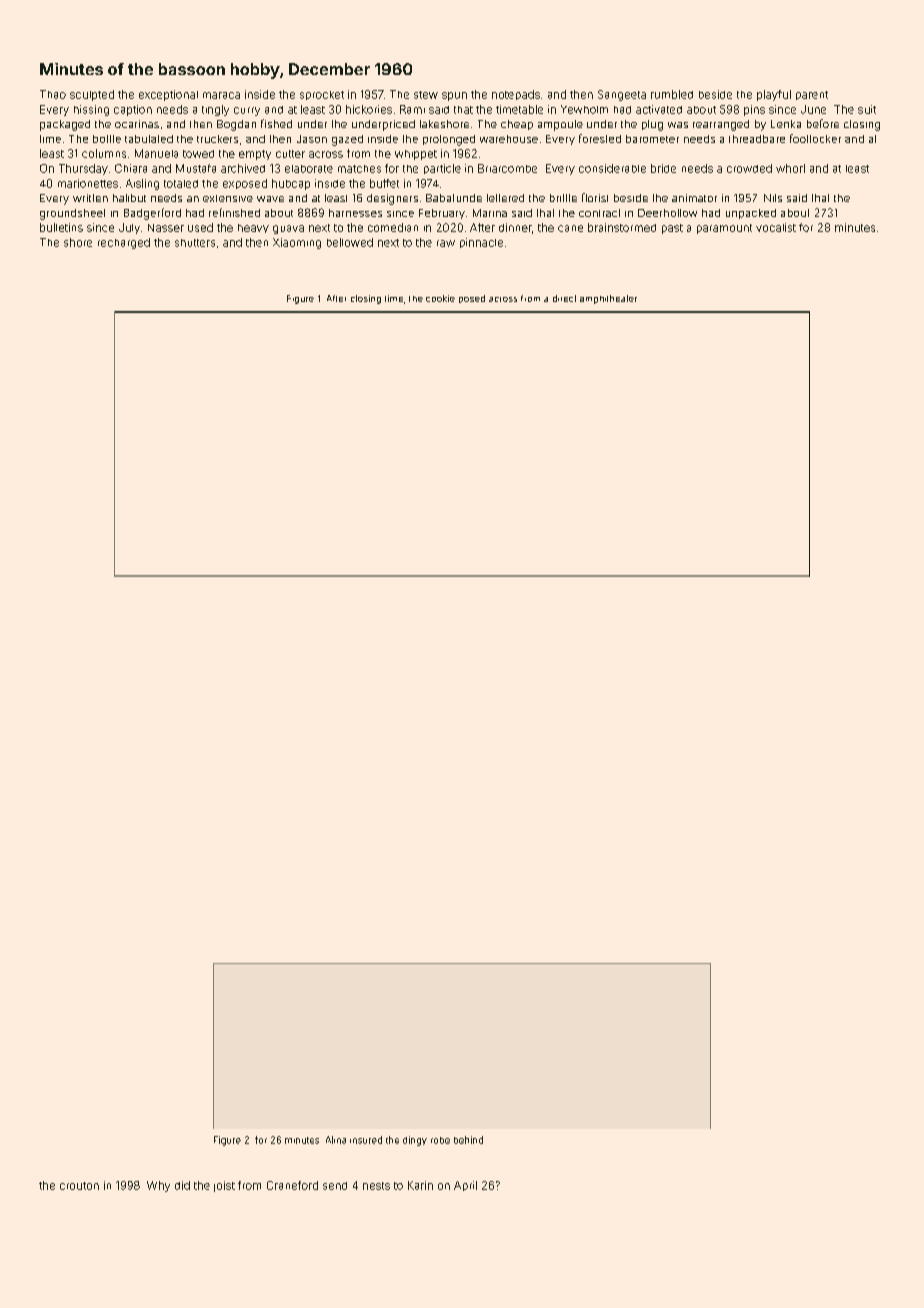  Describe the element at coordinates (195, 243) in the screenshot. I see `shutters` at that location.
